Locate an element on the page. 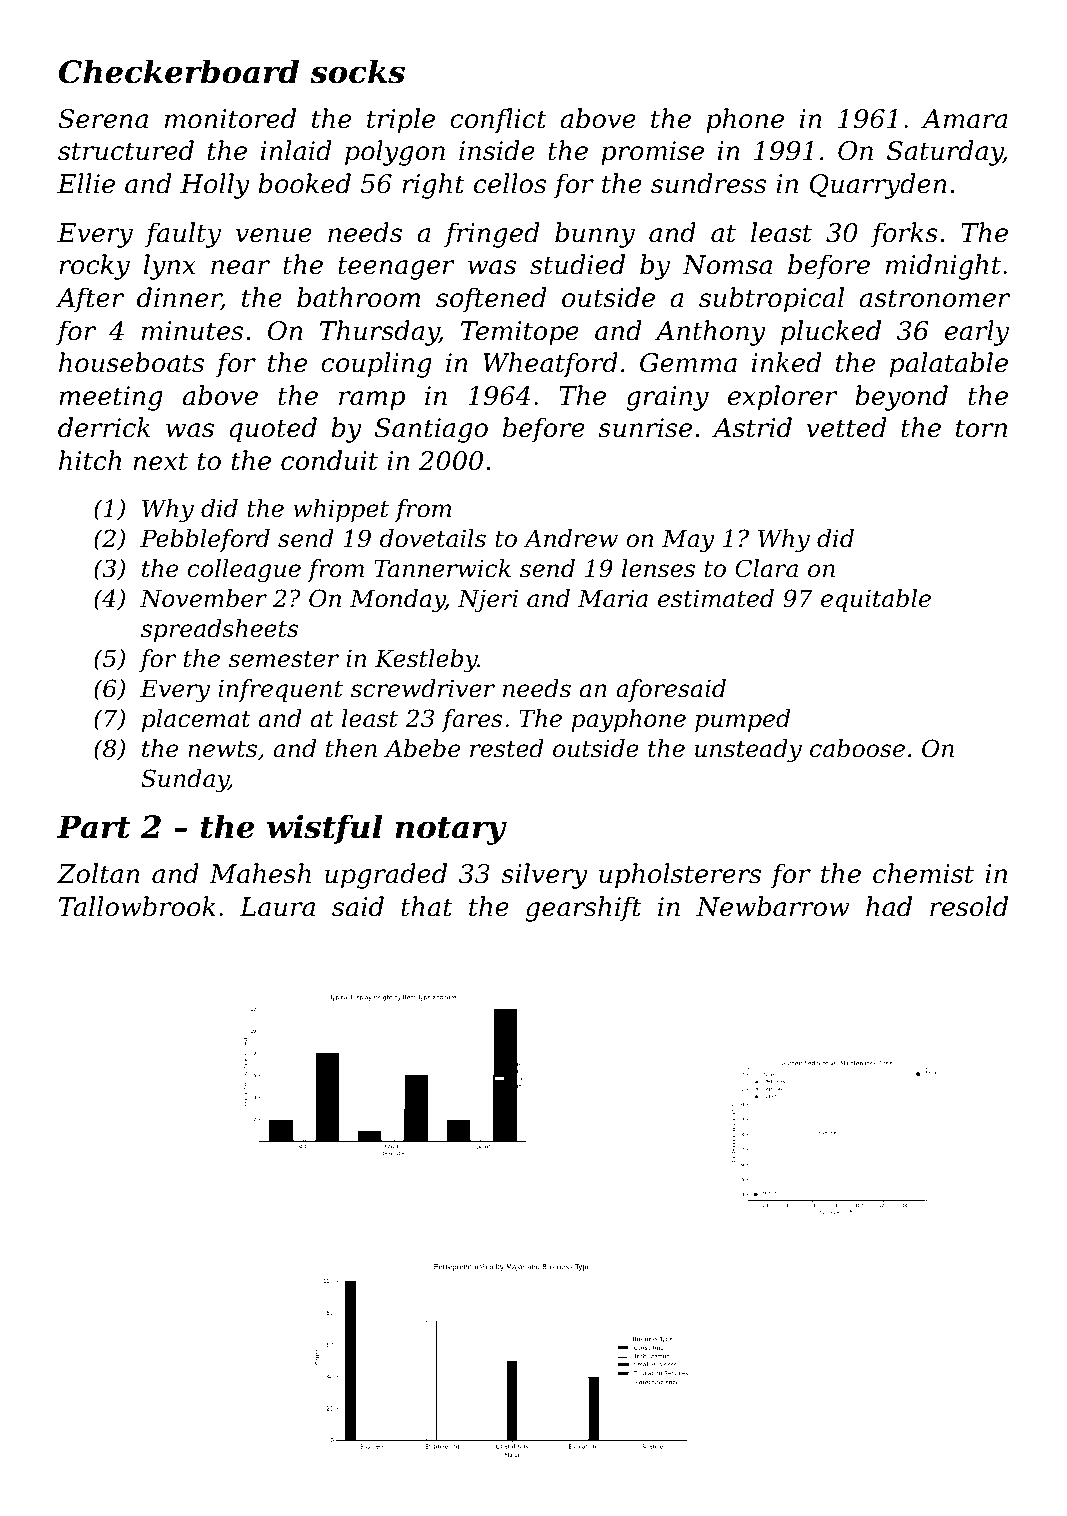 Image resolution: width=1067 pixels, height=1516 pixels. Maria is located at coordinates (613, 599).
